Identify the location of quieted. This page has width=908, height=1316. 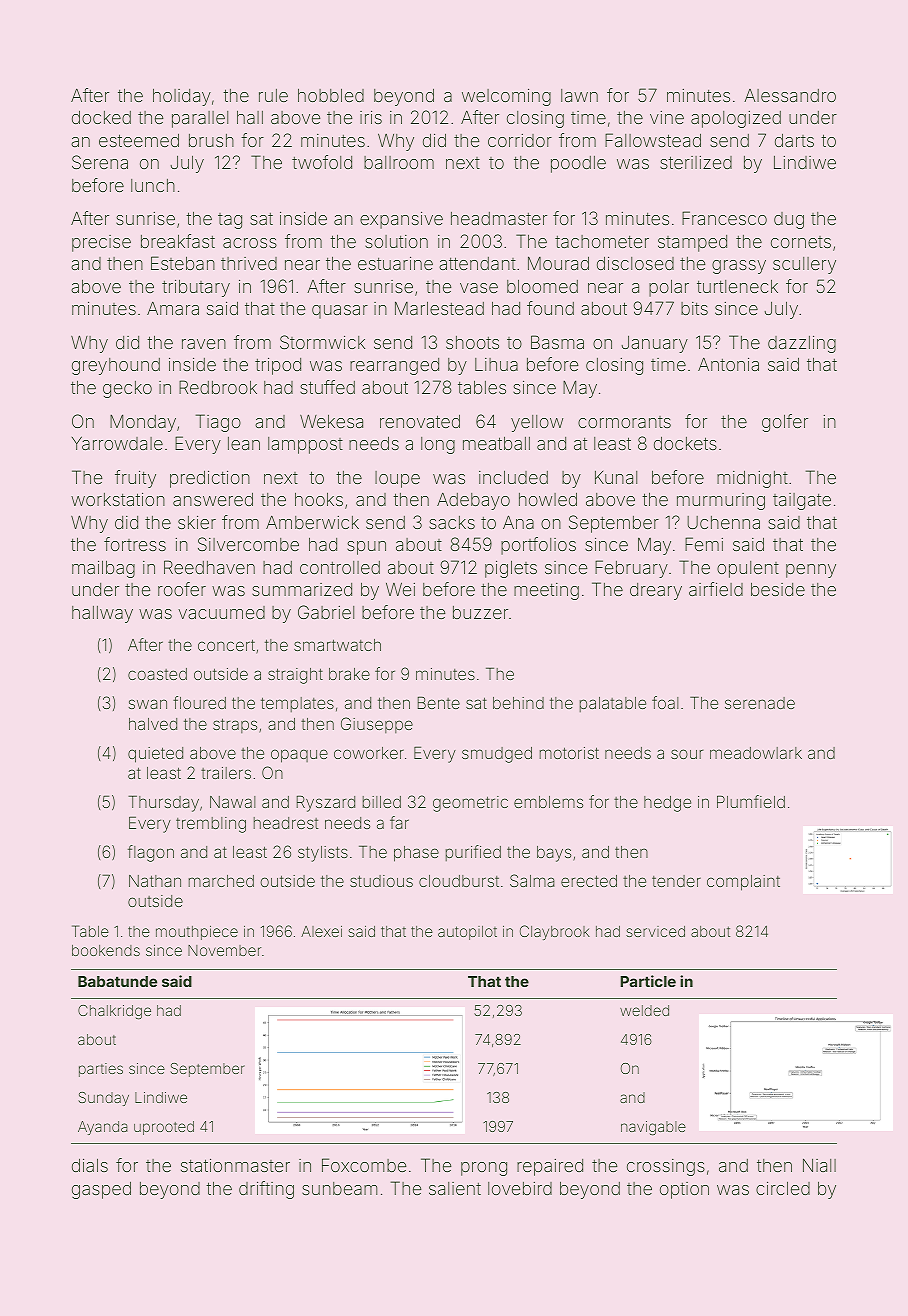
(155, 755).
